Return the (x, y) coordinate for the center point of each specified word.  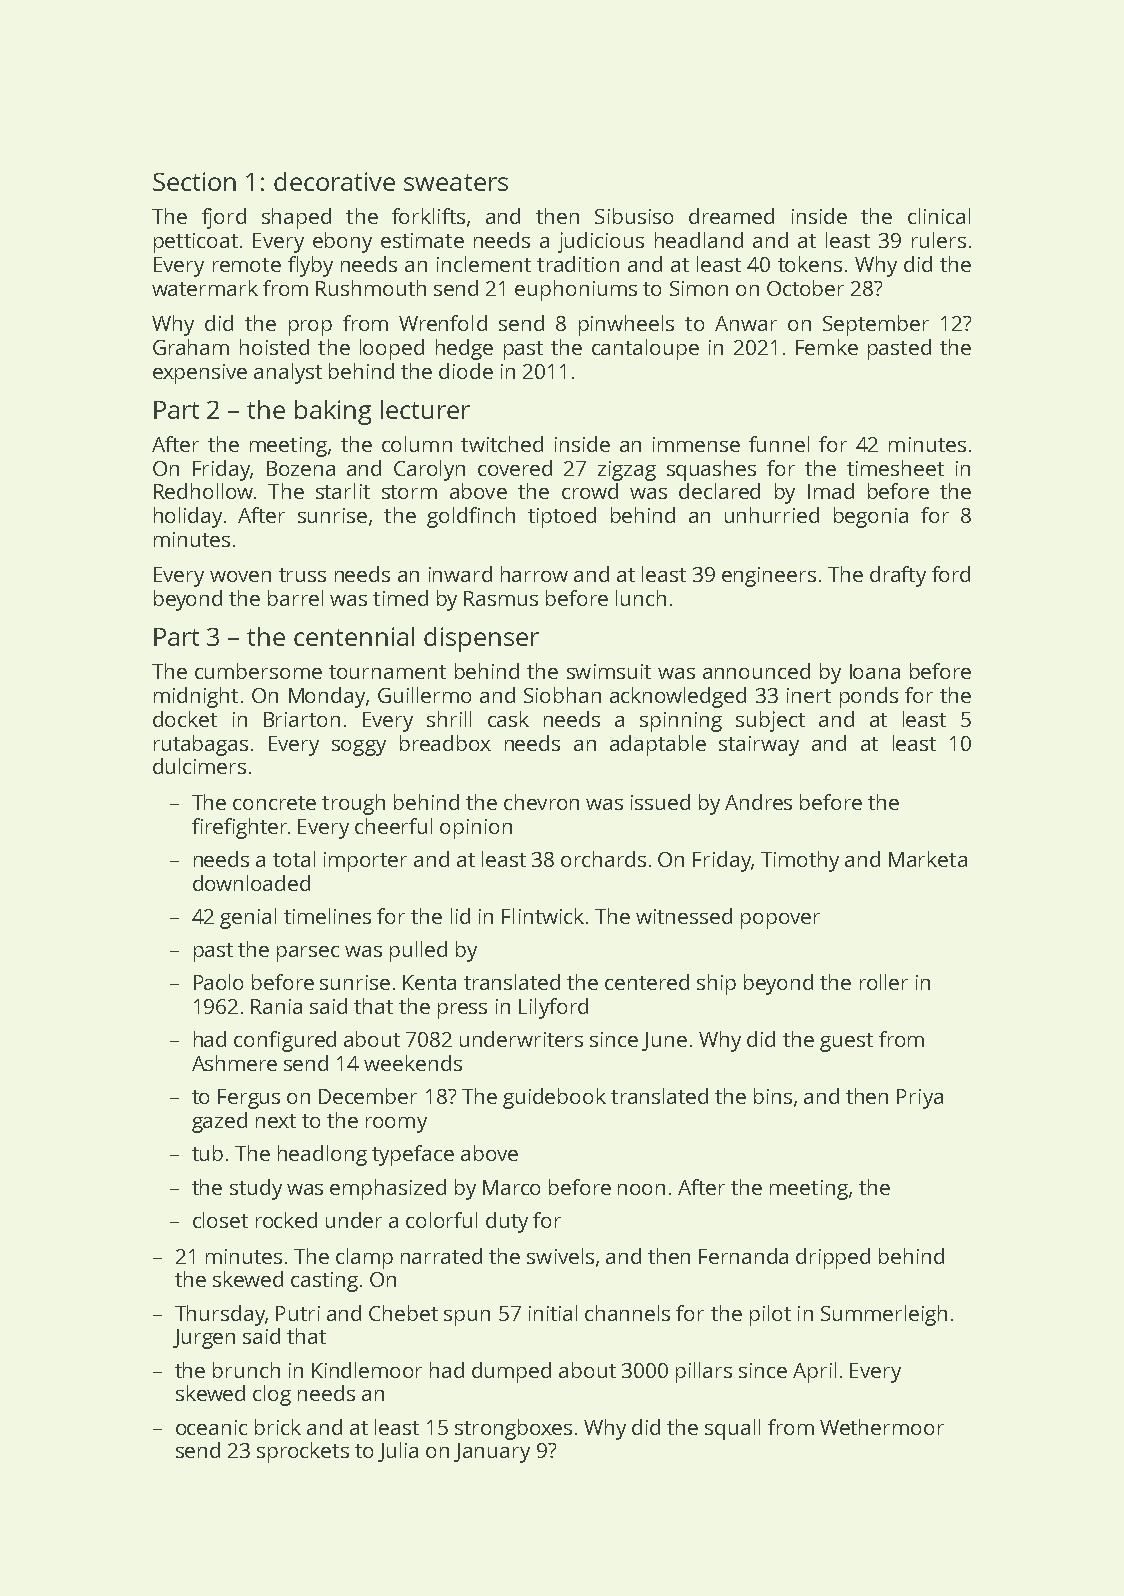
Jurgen (204, 1339)
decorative (334, 181)
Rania (276, 1006)
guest (846, 1042)
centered (647, 982)
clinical (939, 216)
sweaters (456, 182)
